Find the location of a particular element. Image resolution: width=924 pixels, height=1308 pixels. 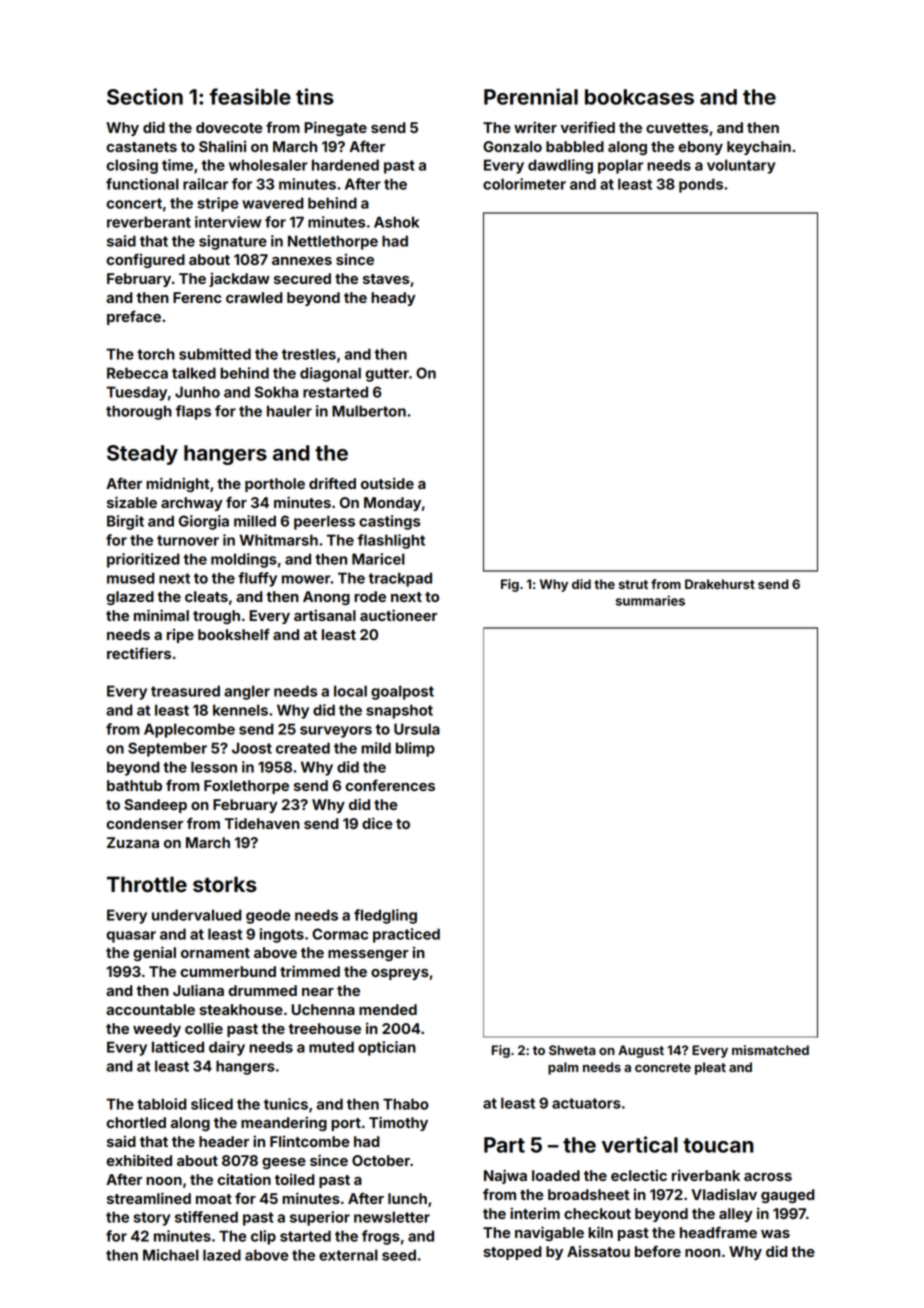

ospreys is located at coordinates (400, 974).
